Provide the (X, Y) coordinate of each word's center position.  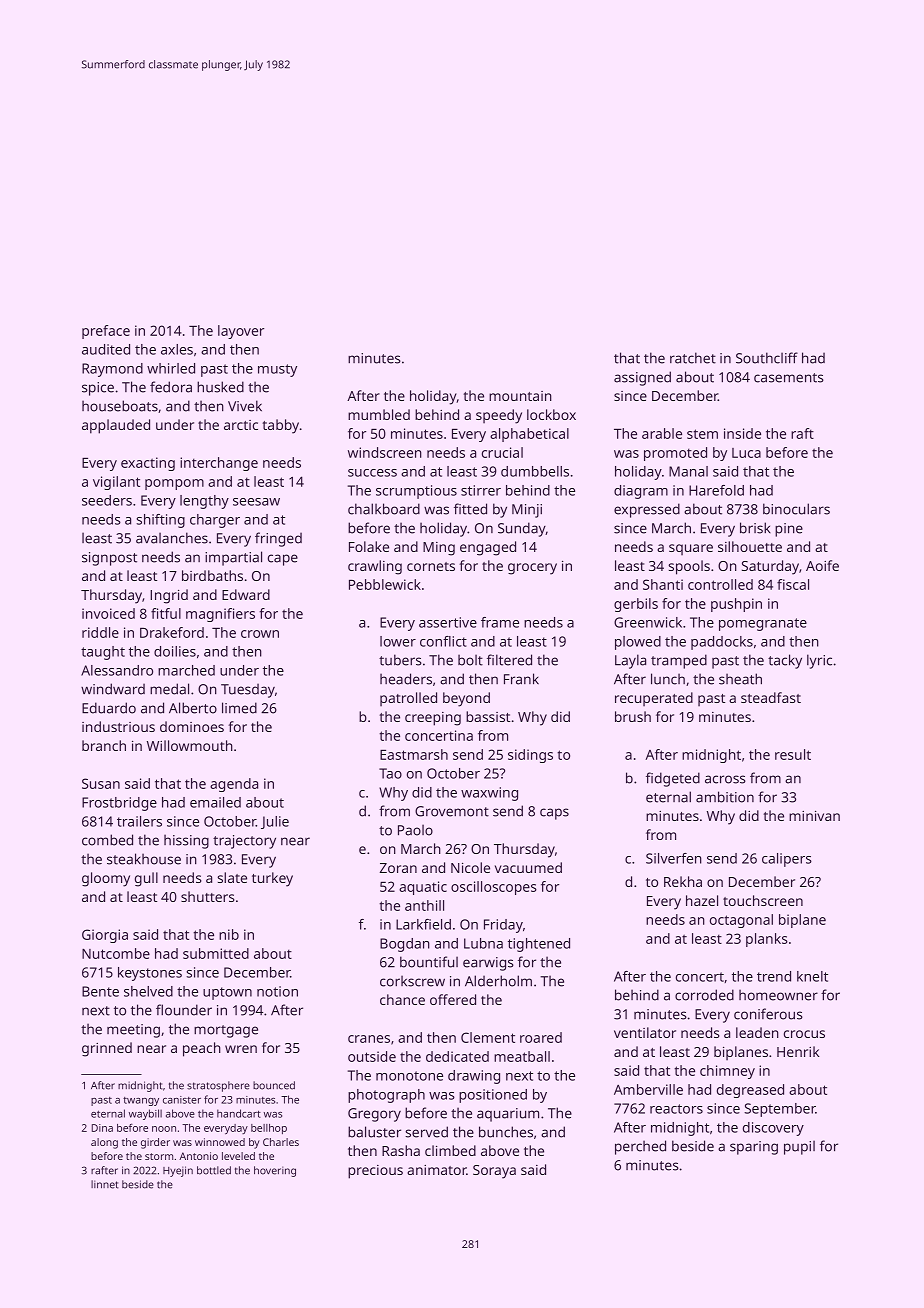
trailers (139, 821)
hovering (275, 1171)
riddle (100, 632)
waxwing (489, 794)
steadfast (771, 697)
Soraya (494, 1172)
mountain (520, 396)
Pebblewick (385, 584)
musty (277, 370)
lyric (819, 661)
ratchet (693, 358)
